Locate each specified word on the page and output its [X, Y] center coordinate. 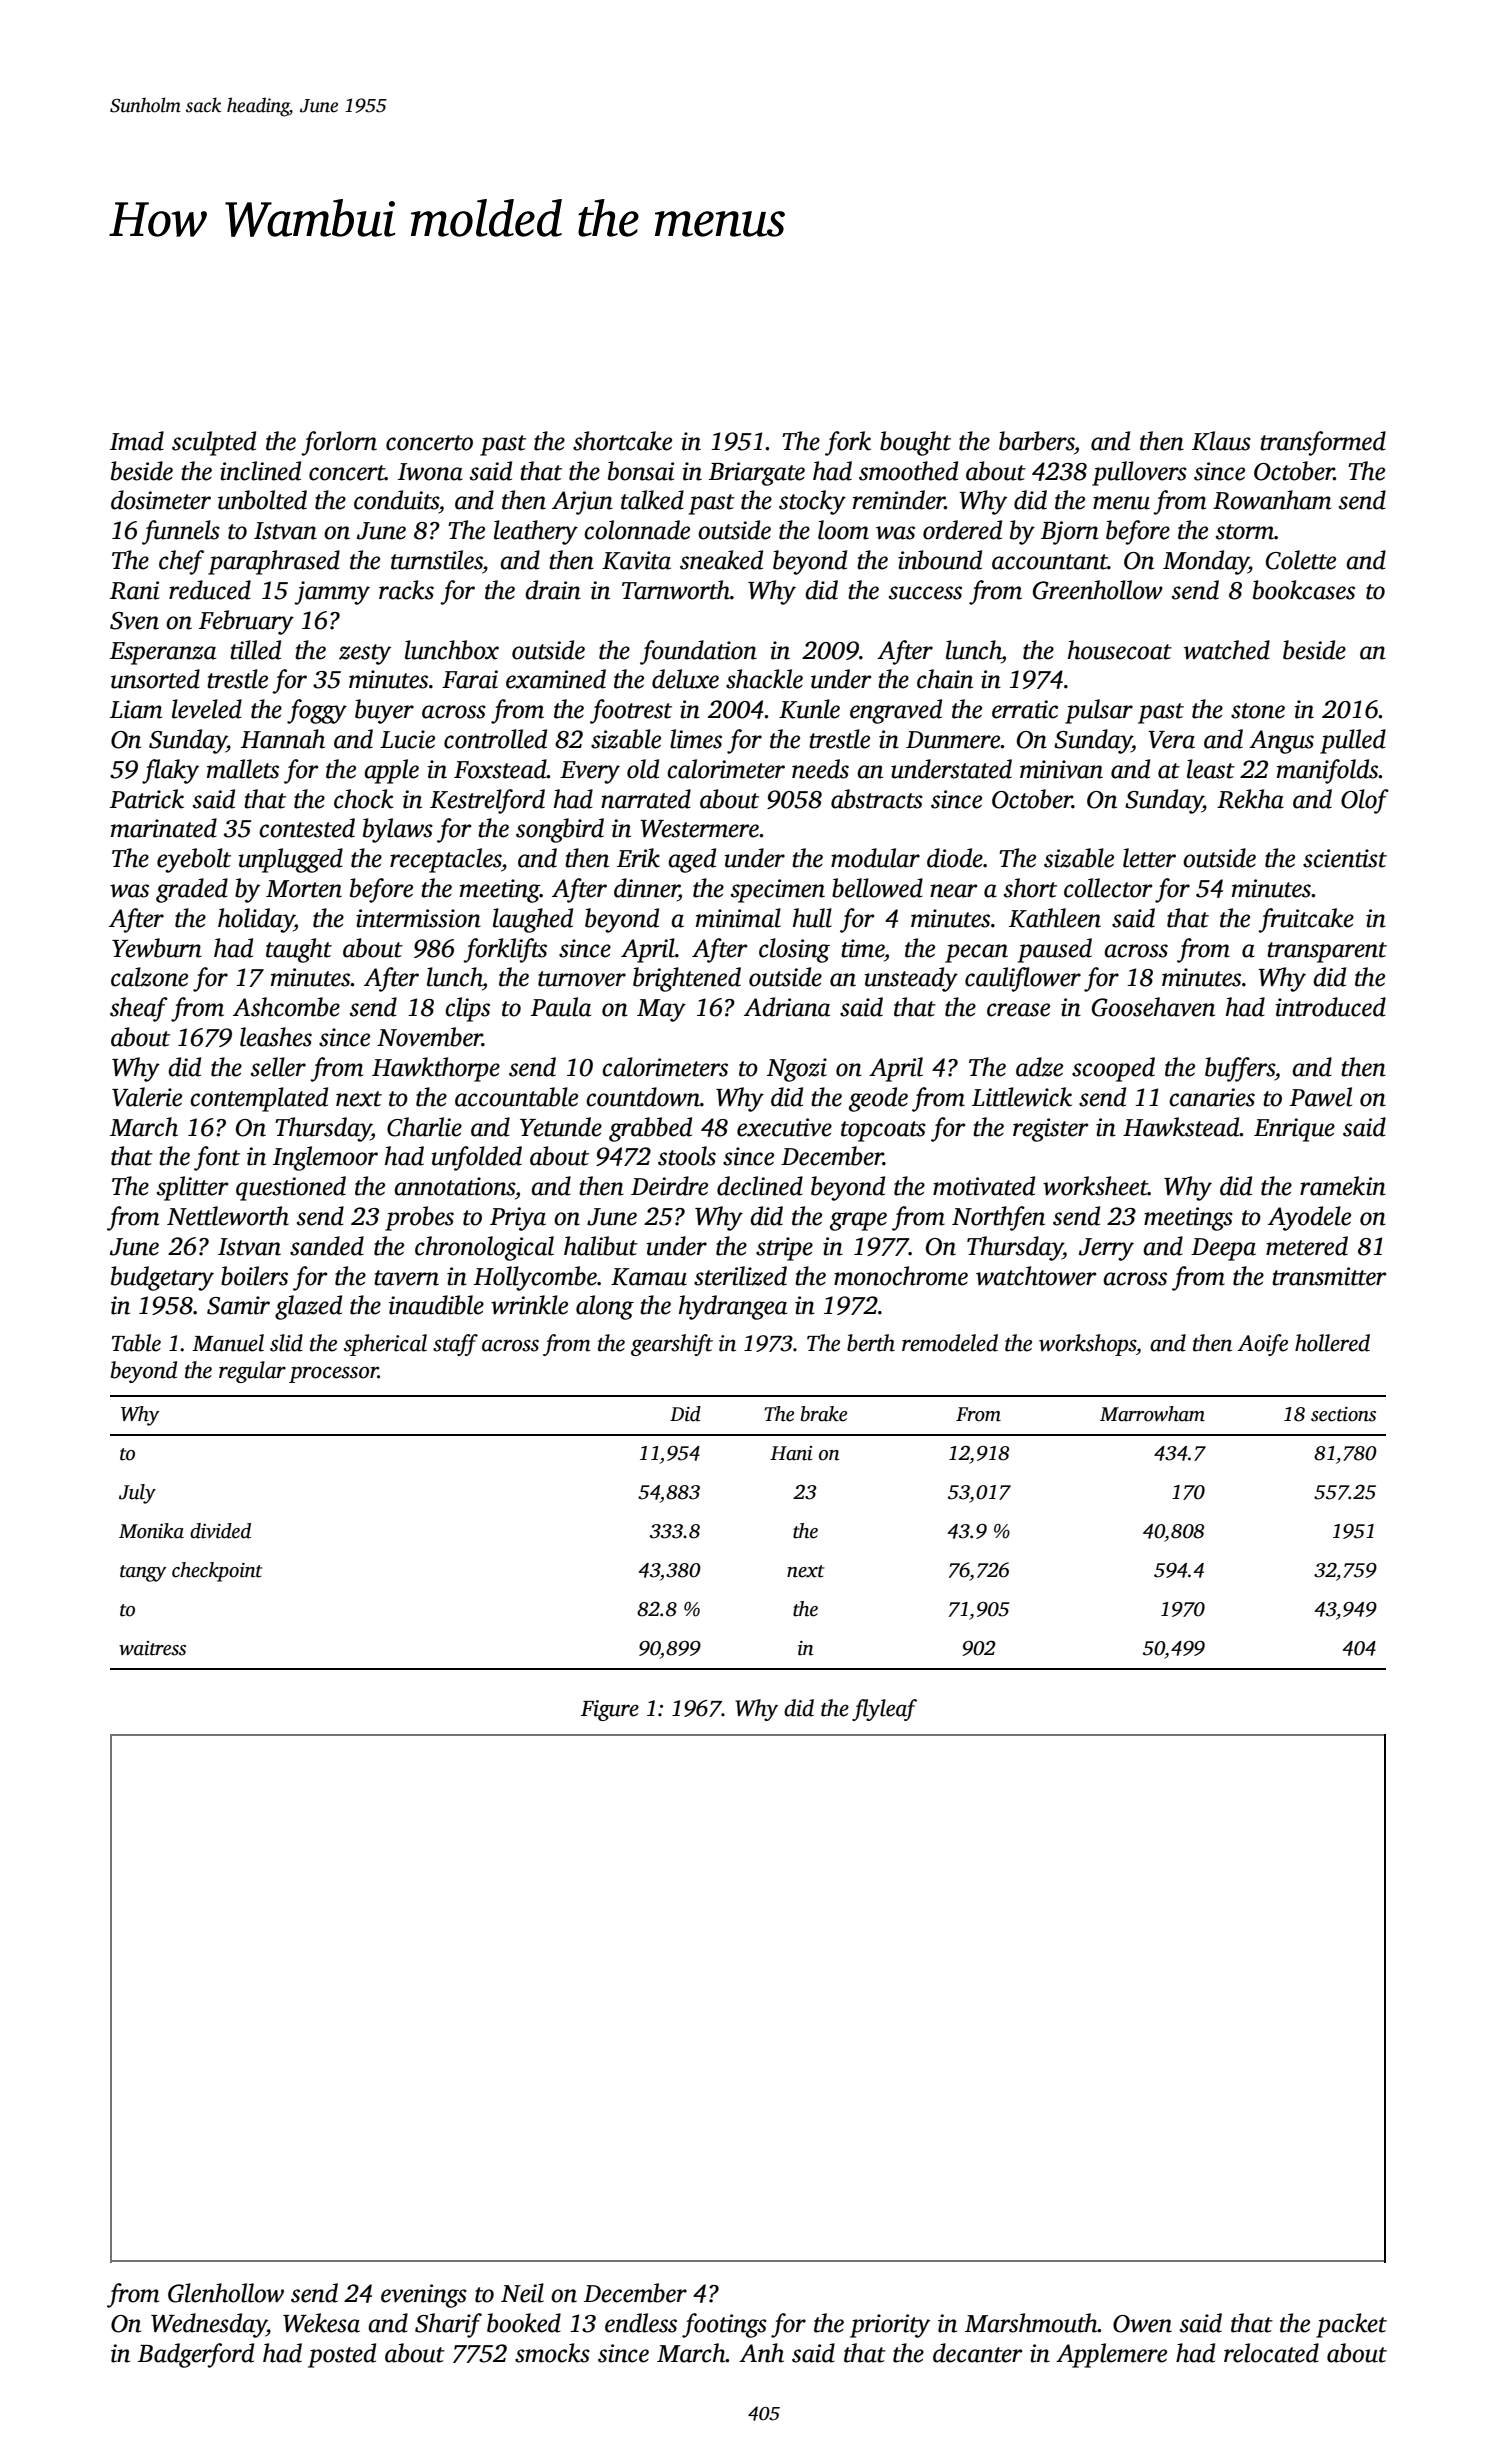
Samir [238, 1305]
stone [1258, 711]
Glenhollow [226, 2293]
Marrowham [1152, 1414]
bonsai [641, 471]
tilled [255, 650]
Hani [791, 1453]
